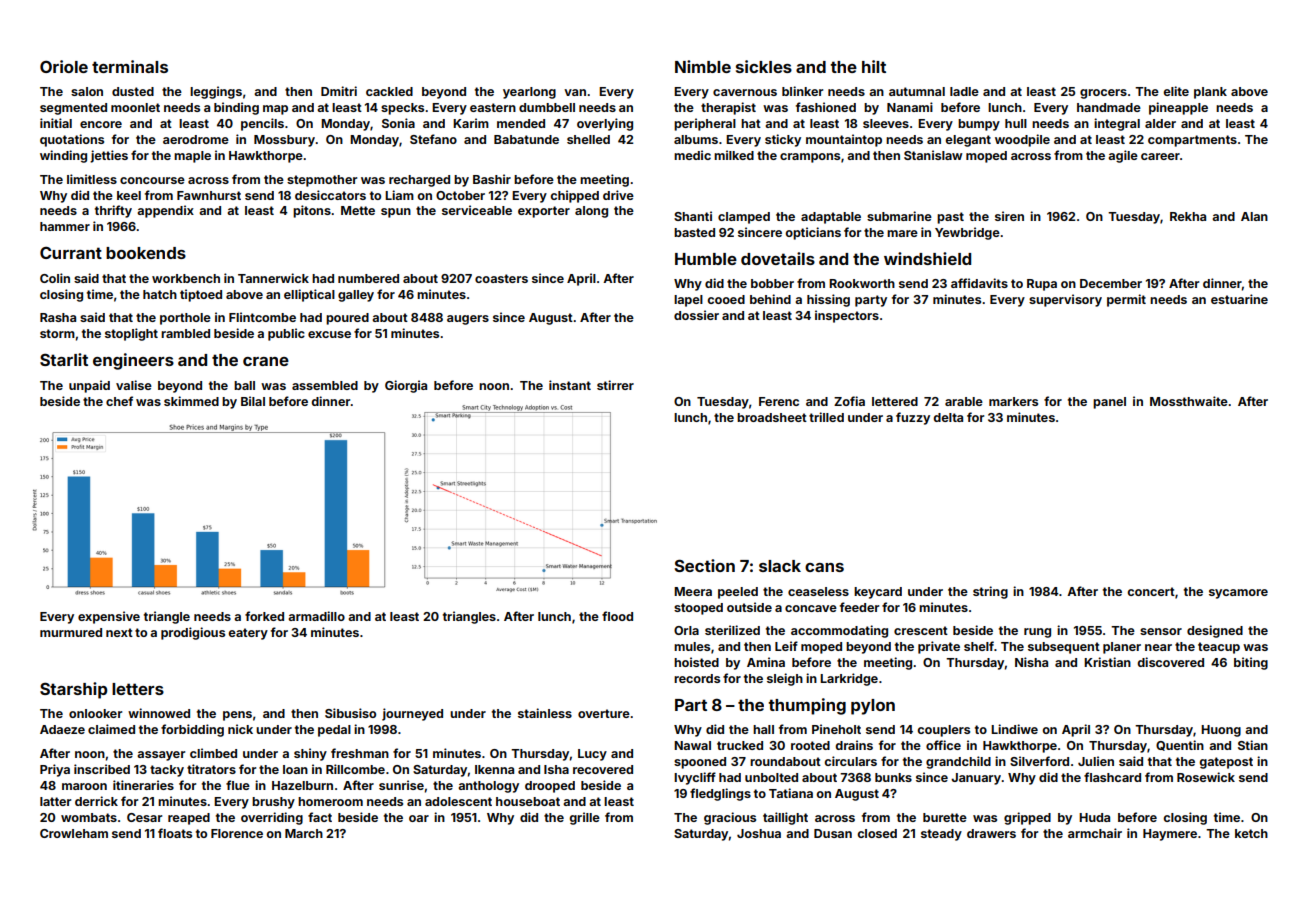 The image size is (1308, 924). What do you see at coordinates (74, 833) in the screenshot?
I see `Crowleham` at bounding box center [74, 833].
